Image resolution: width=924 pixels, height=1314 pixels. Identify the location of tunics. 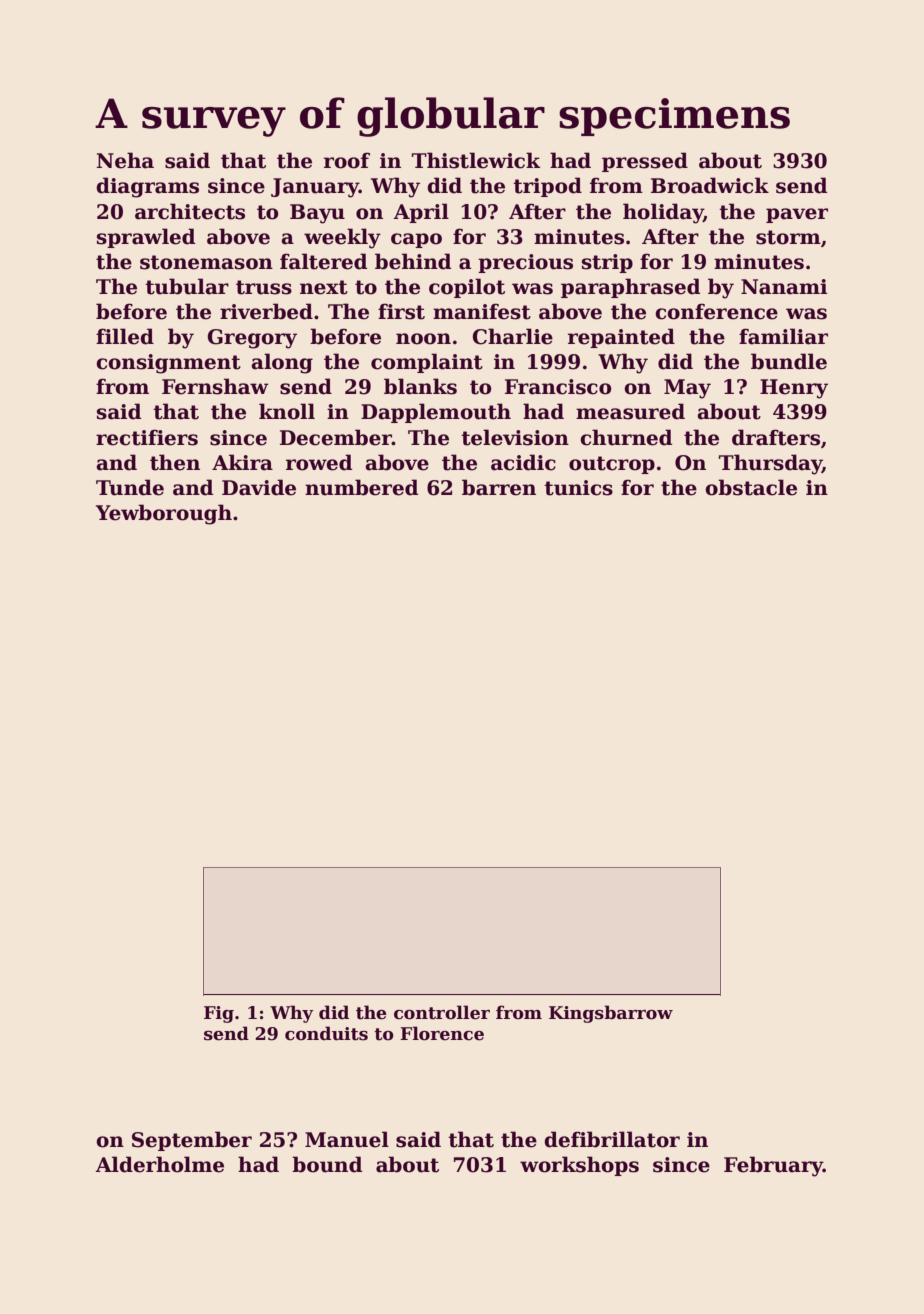
(578, 488).
